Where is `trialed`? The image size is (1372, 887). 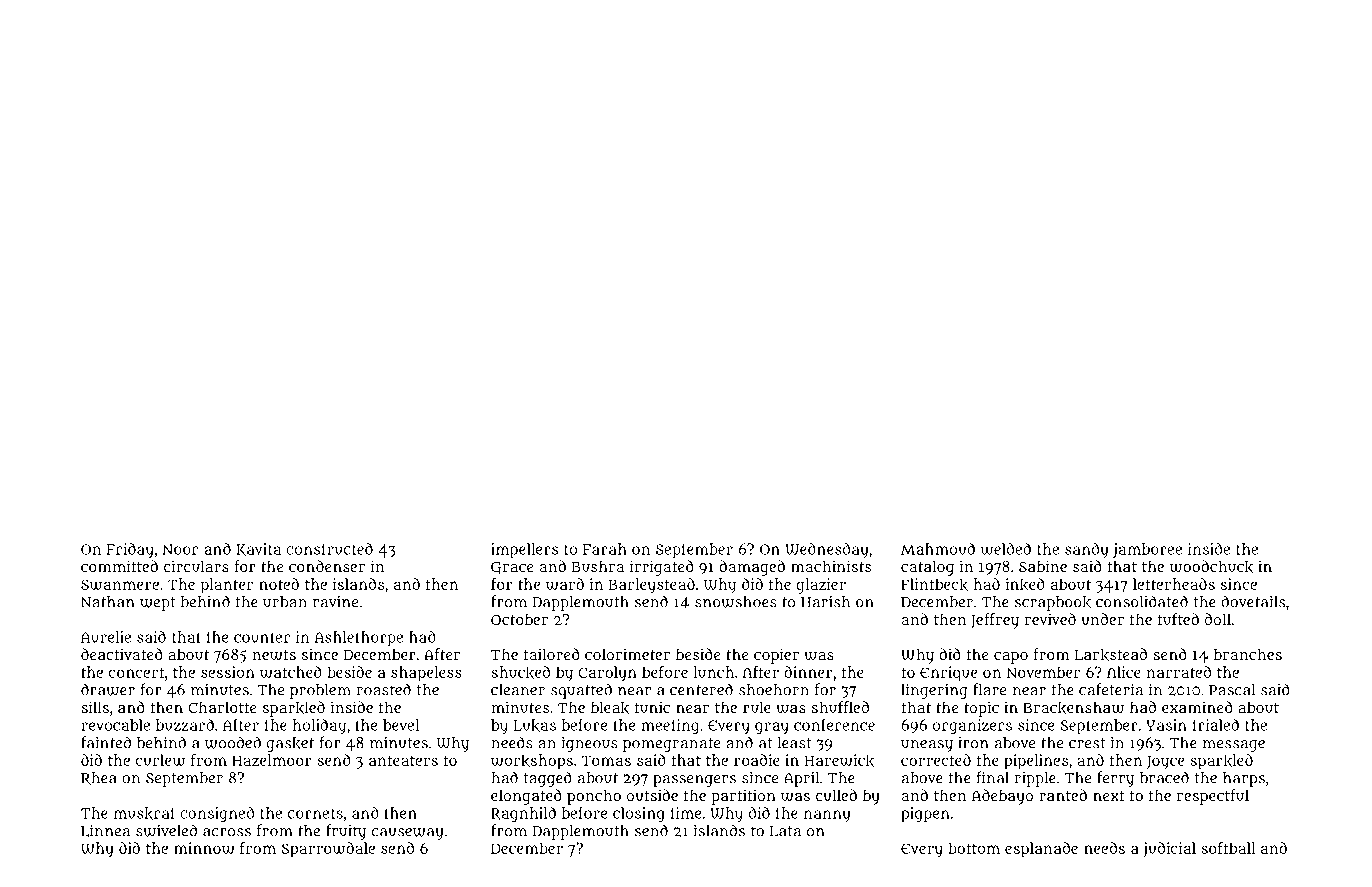
trialed is located at coordinates (1216, 725).
